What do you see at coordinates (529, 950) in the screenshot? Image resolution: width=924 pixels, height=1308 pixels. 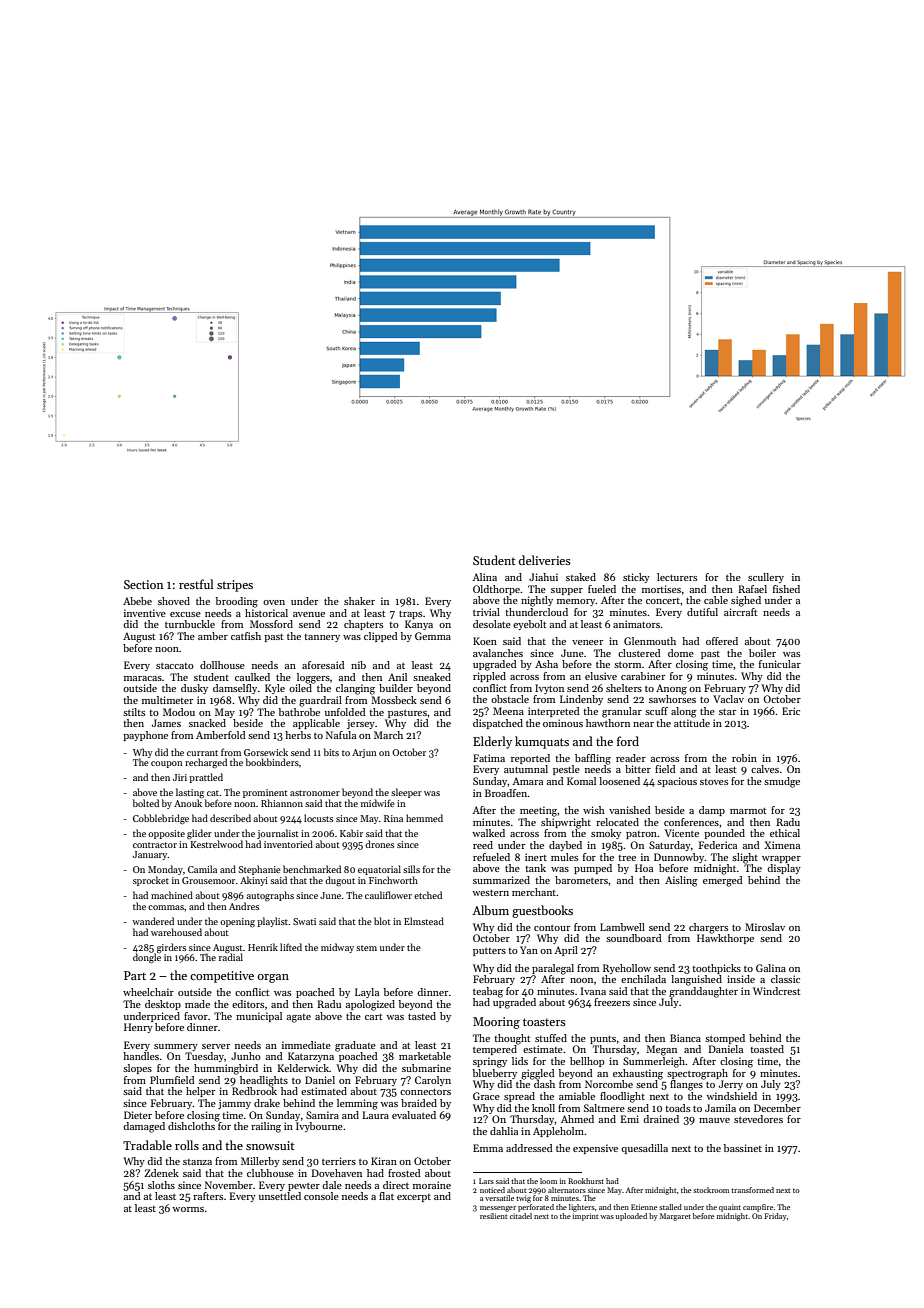 I see `Yan` at bounding box center [529, 950].
